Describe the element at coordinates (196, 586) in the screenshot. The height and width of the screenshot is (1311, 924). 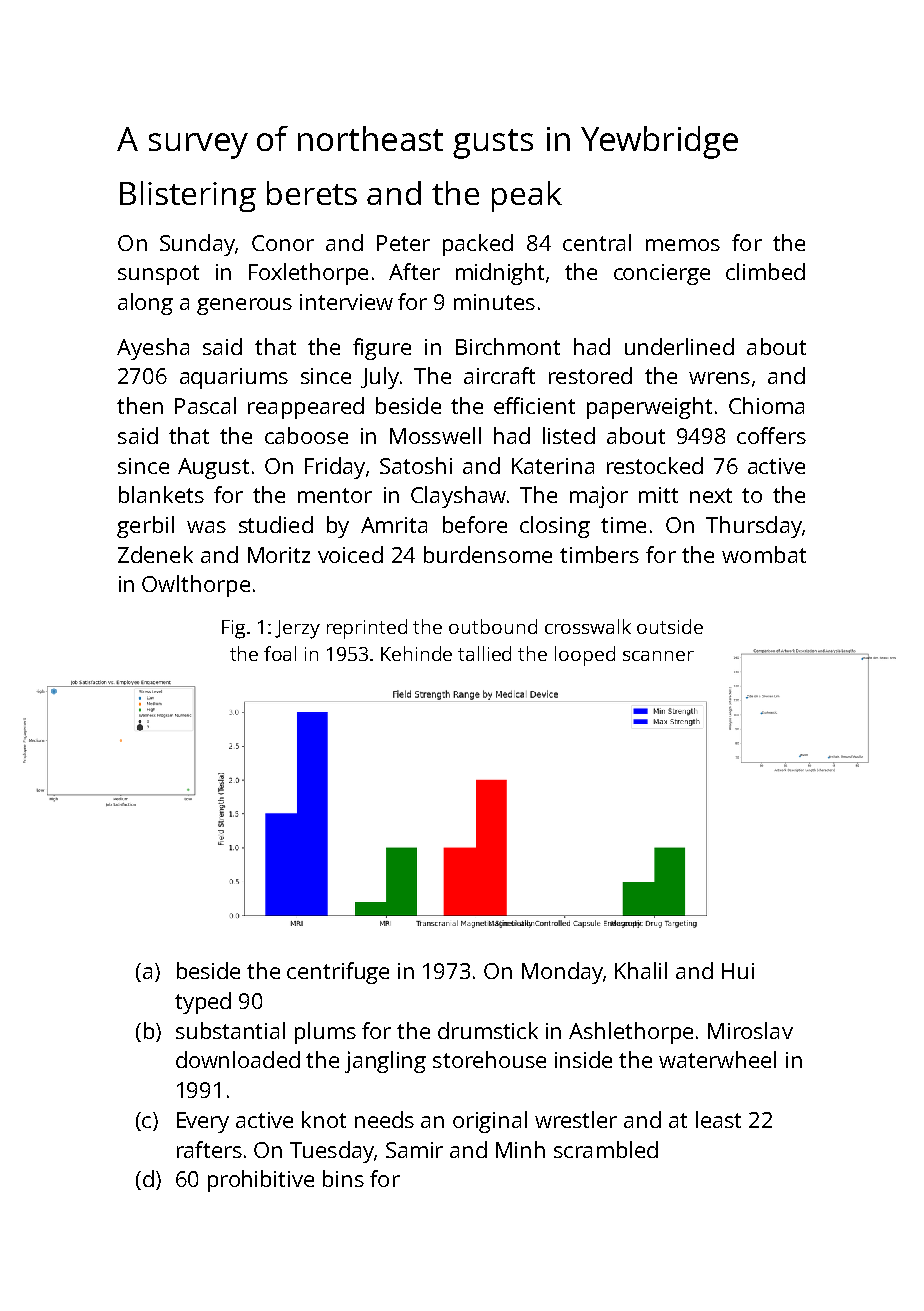
I see `Owlthorpe` at that location.
